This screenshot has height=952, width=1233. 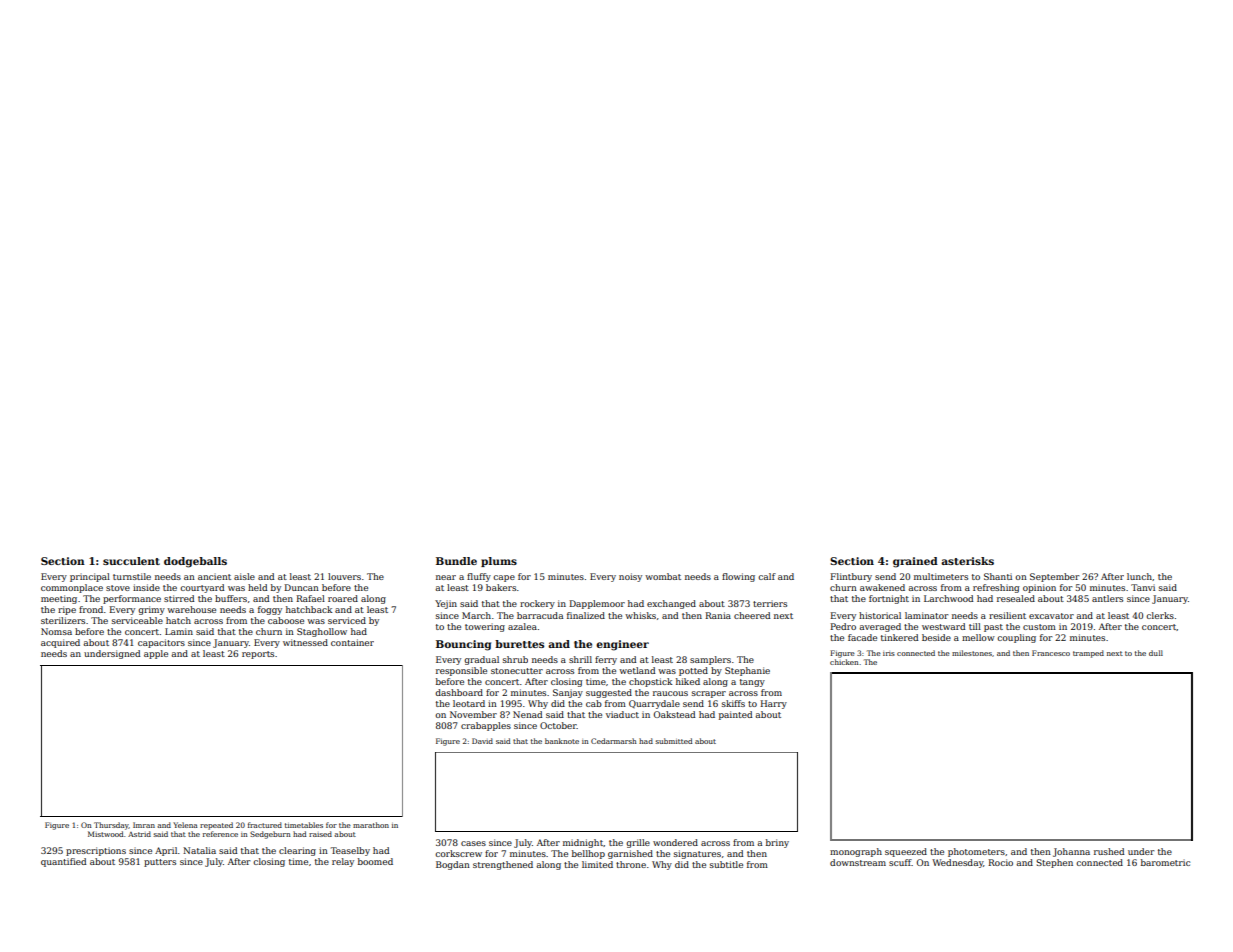 What do you see at coordinates (1156, 653) in the screenshot?
I see `dull` at bounding box center [1156, 653].
